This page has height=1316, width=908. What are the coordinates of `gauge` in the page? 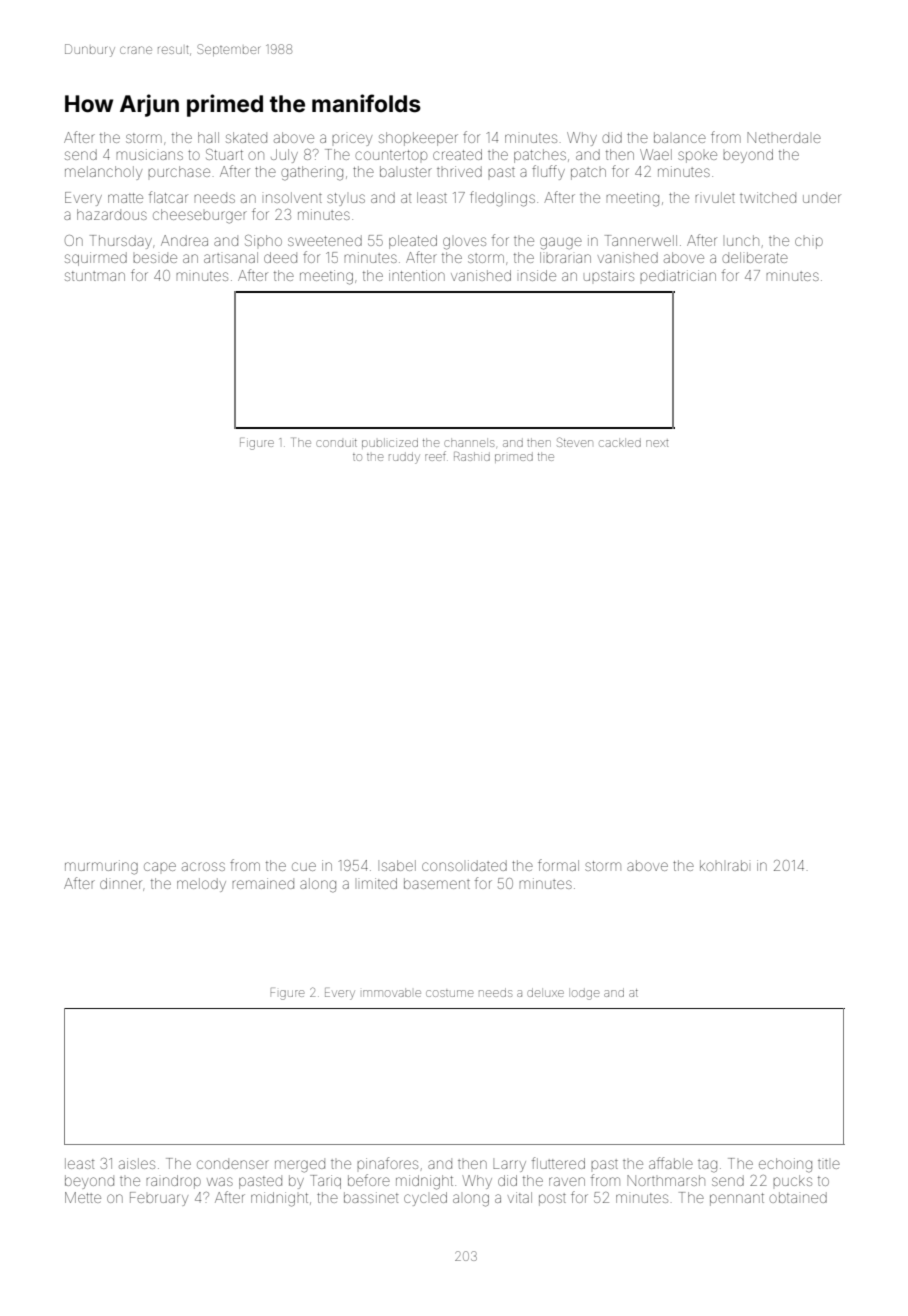 It's located at (561, 243).
